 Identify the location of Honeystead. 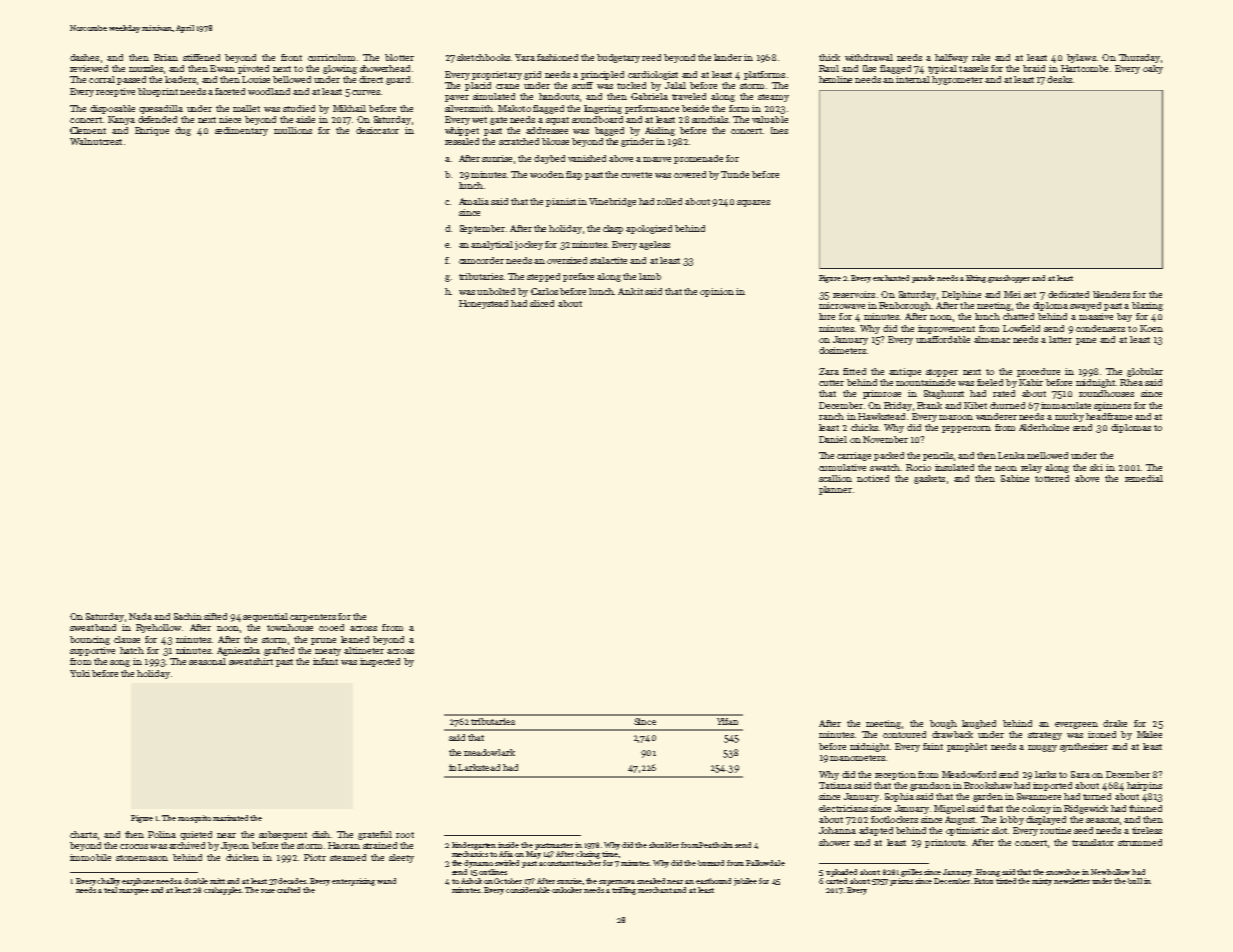
(483, 304).
